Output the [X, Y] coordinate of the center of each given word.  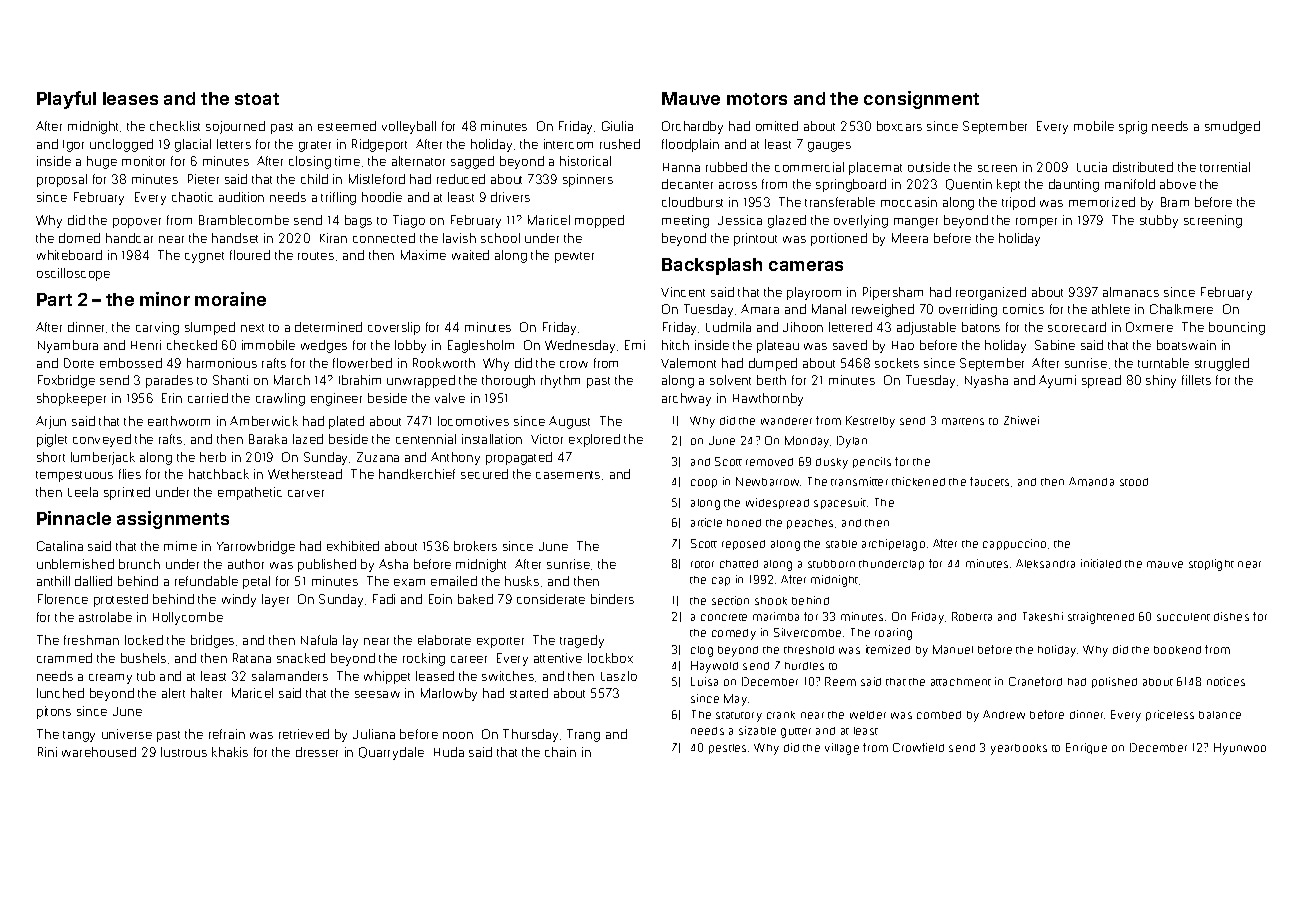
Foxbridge [66, 381]
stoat [257, 99]
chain [560, 752]
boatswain [1186, 345]
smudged [1232, 127]
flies [130, 474]
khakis [230, 752]
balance [1220, 715]
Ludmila [728, 327]
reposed [743, 545]
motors [757, 99]
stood [1134, 482]
